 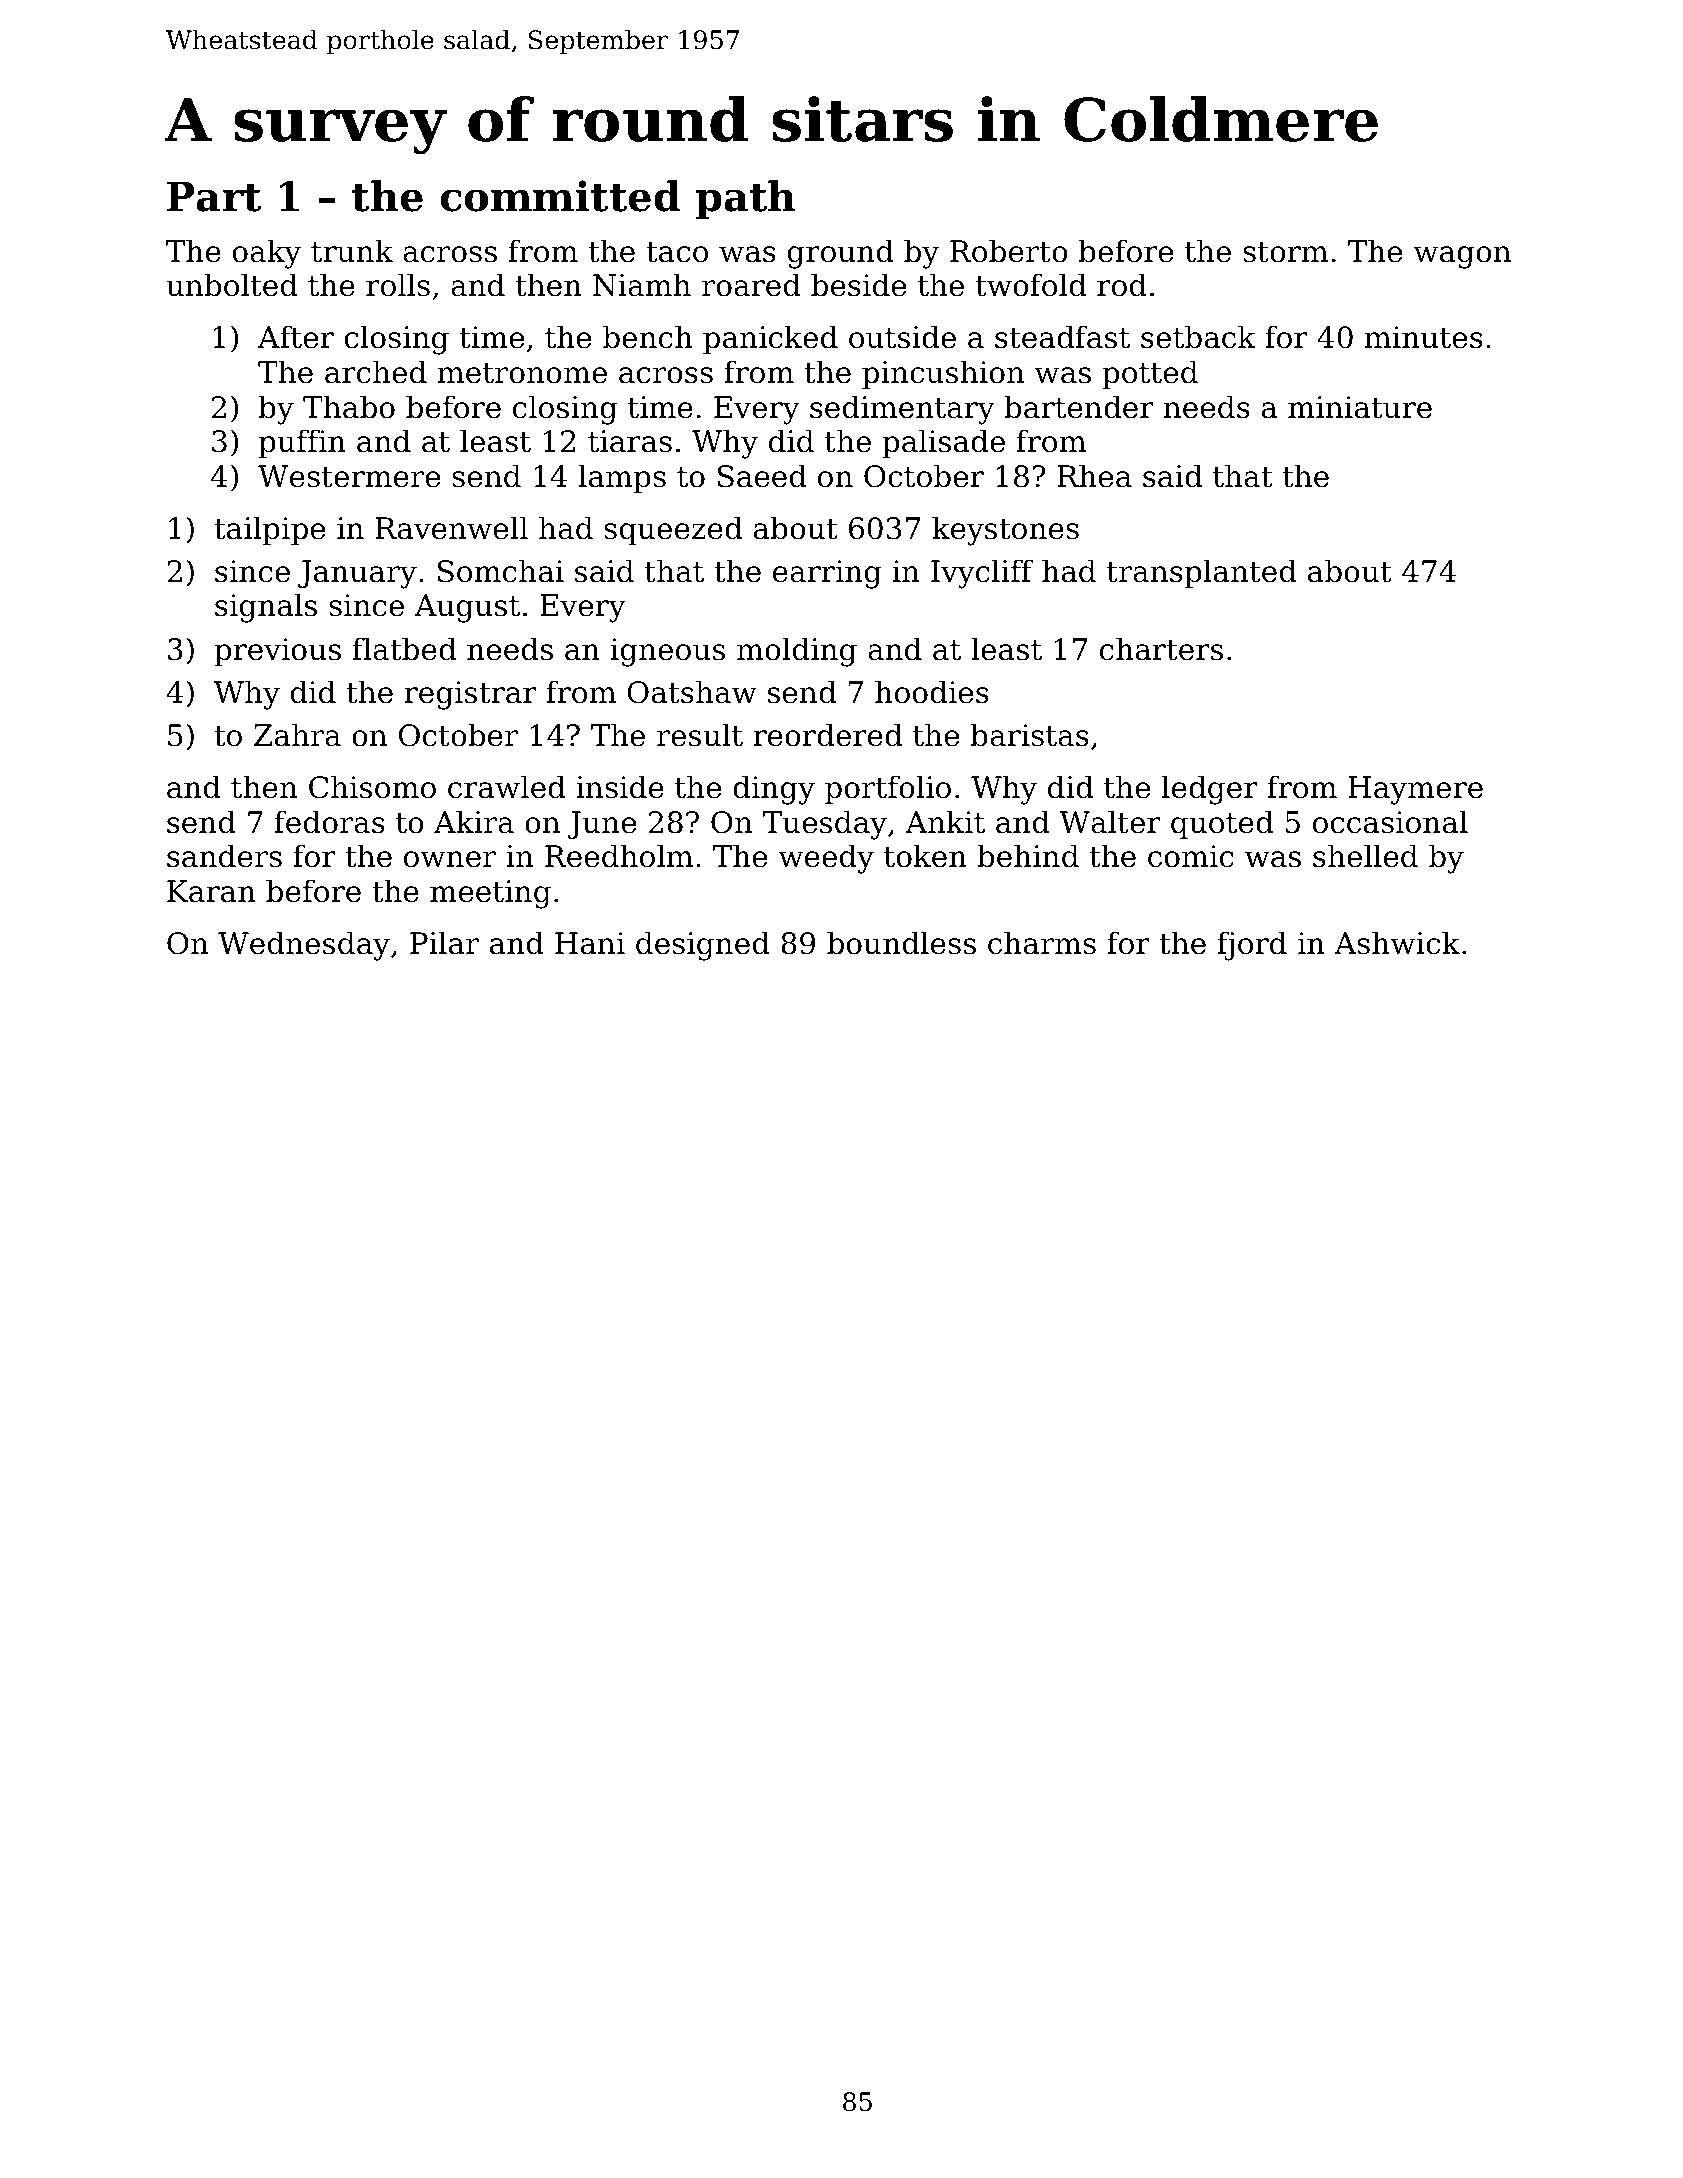 What do you see at coordinates (1161, 649) in the image?
I see `charters` at bounding box center [1161, 649].
